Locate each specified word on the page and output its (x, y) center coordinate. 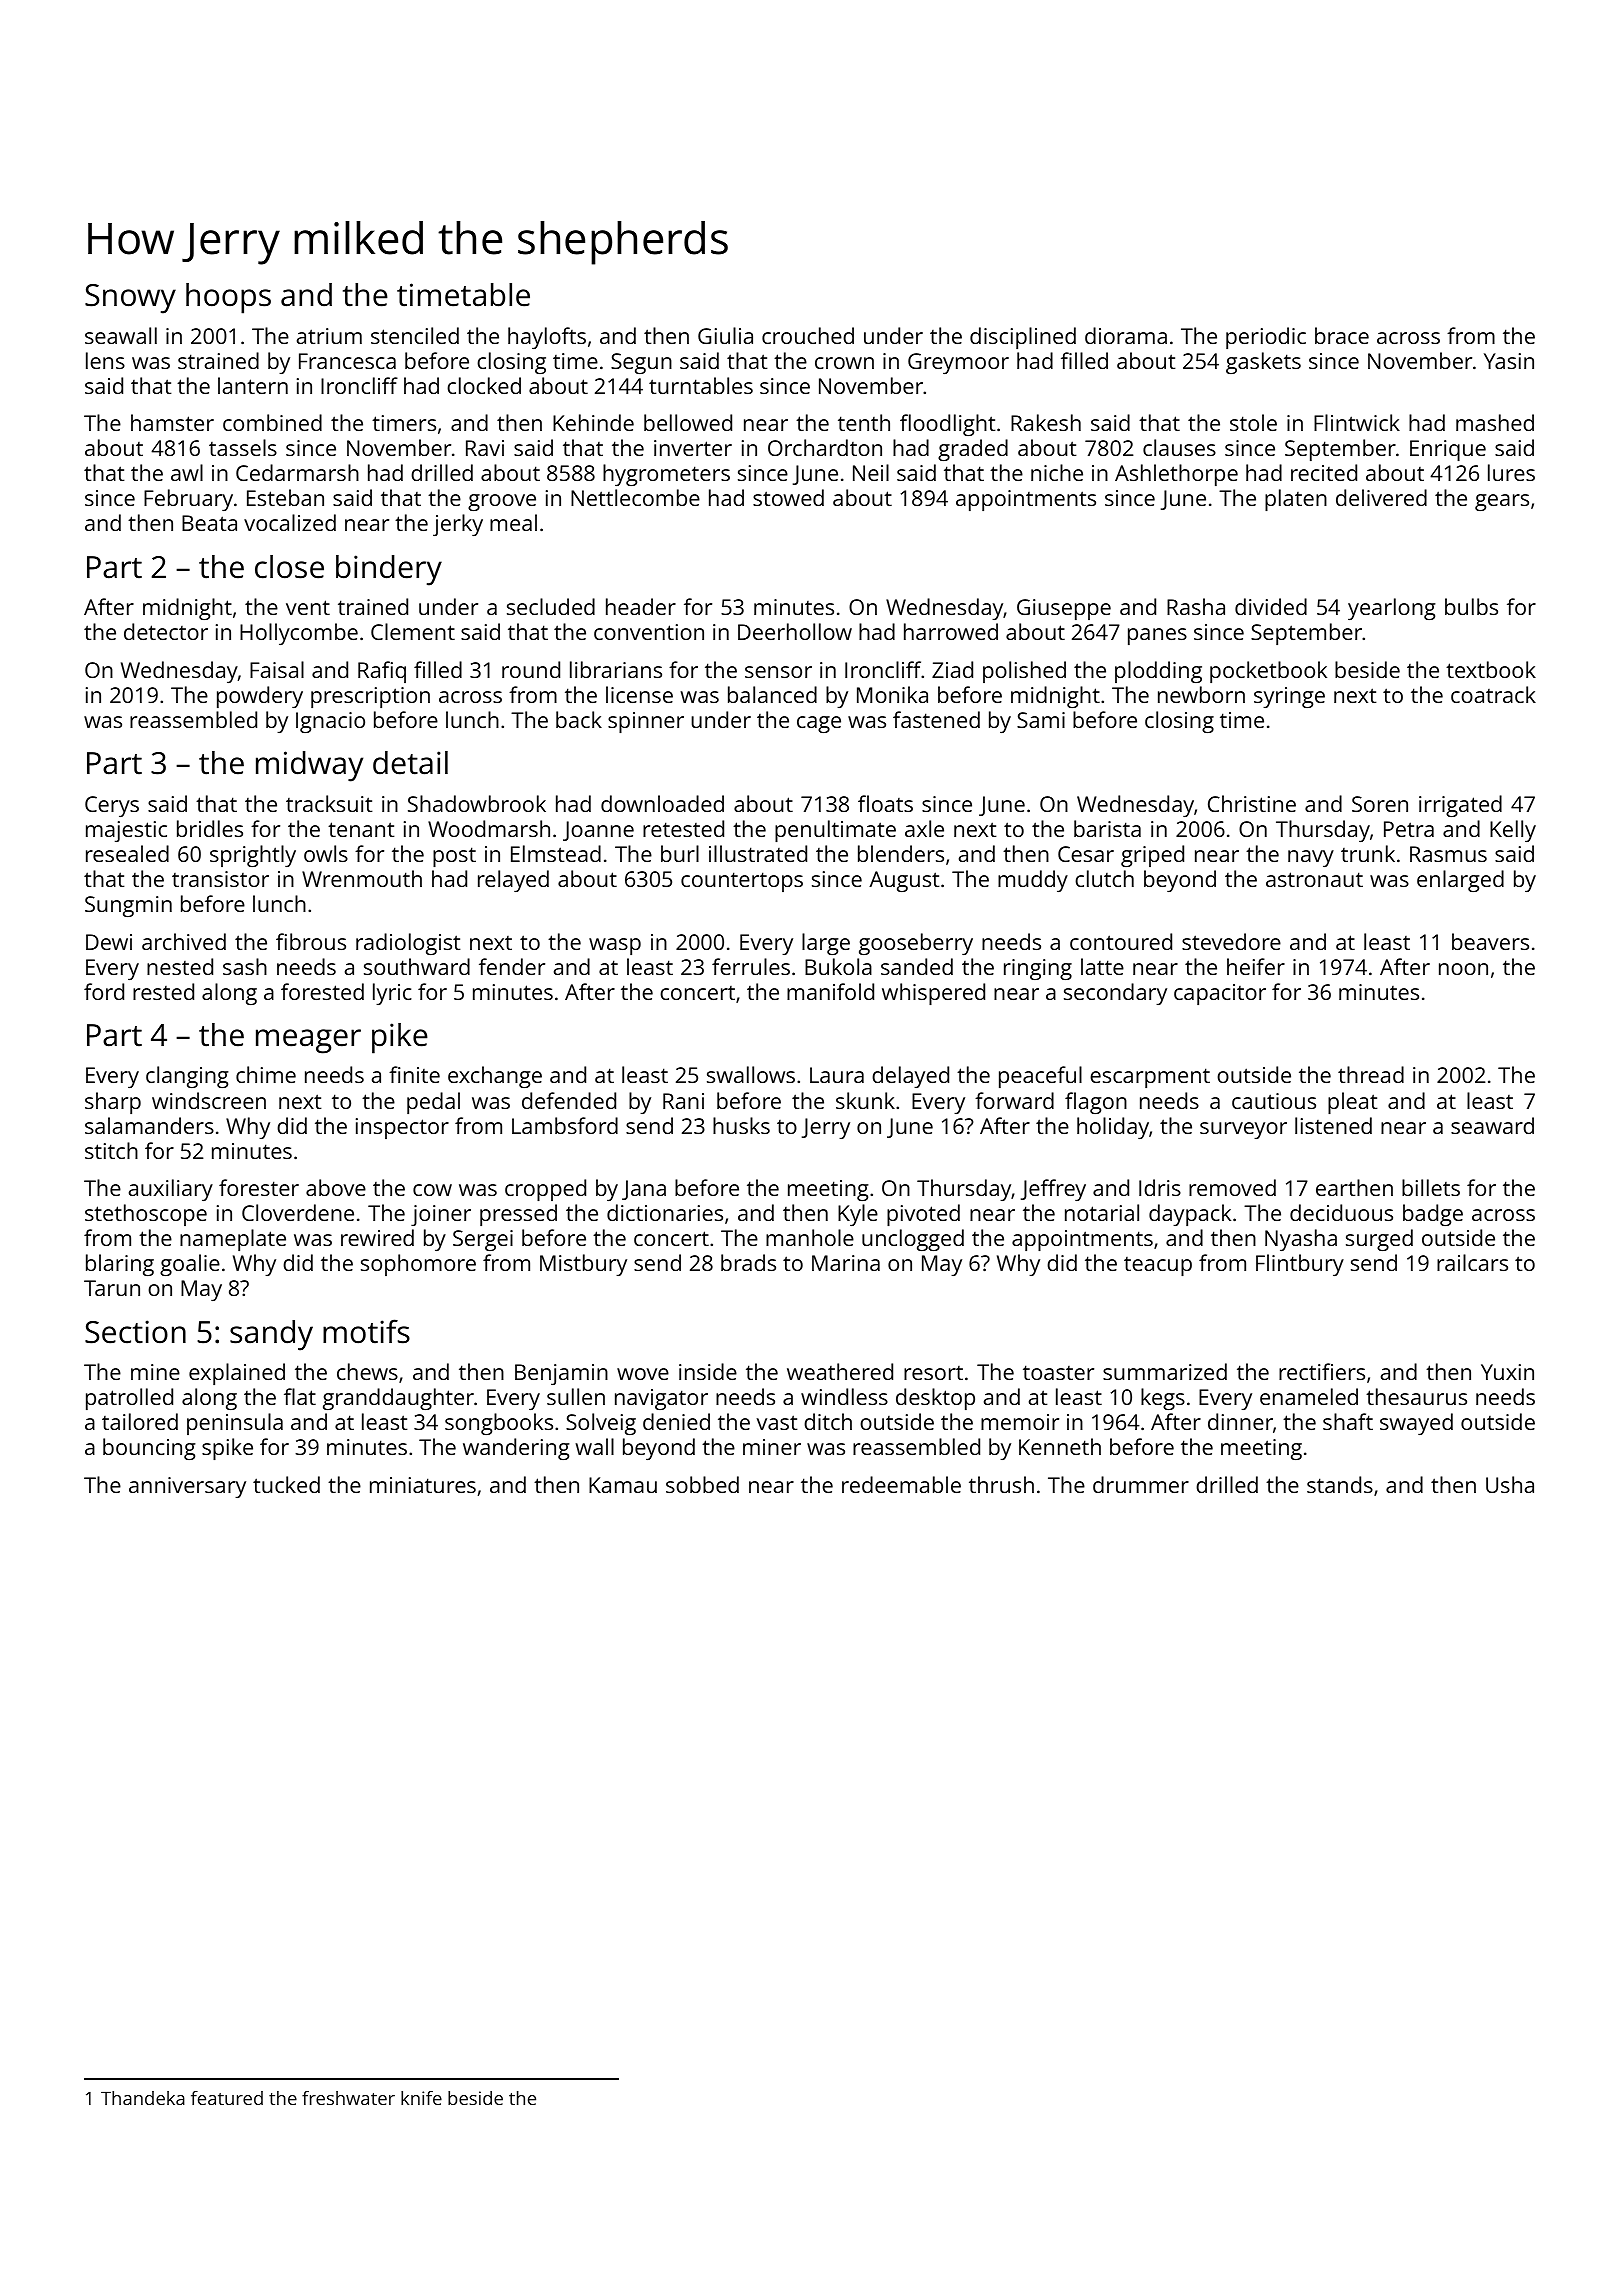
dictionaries (665, 1212)
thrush (1001, 1484)
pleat (1352, 1103)
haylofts (547, 338)
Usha (1510, 1484)
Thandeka (143, 2098)
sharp (113, 1103)
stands (1340, 1484)
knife (421, 2098)
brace (1342, 335)
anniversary (187, 1487)
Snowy (130, 299)
